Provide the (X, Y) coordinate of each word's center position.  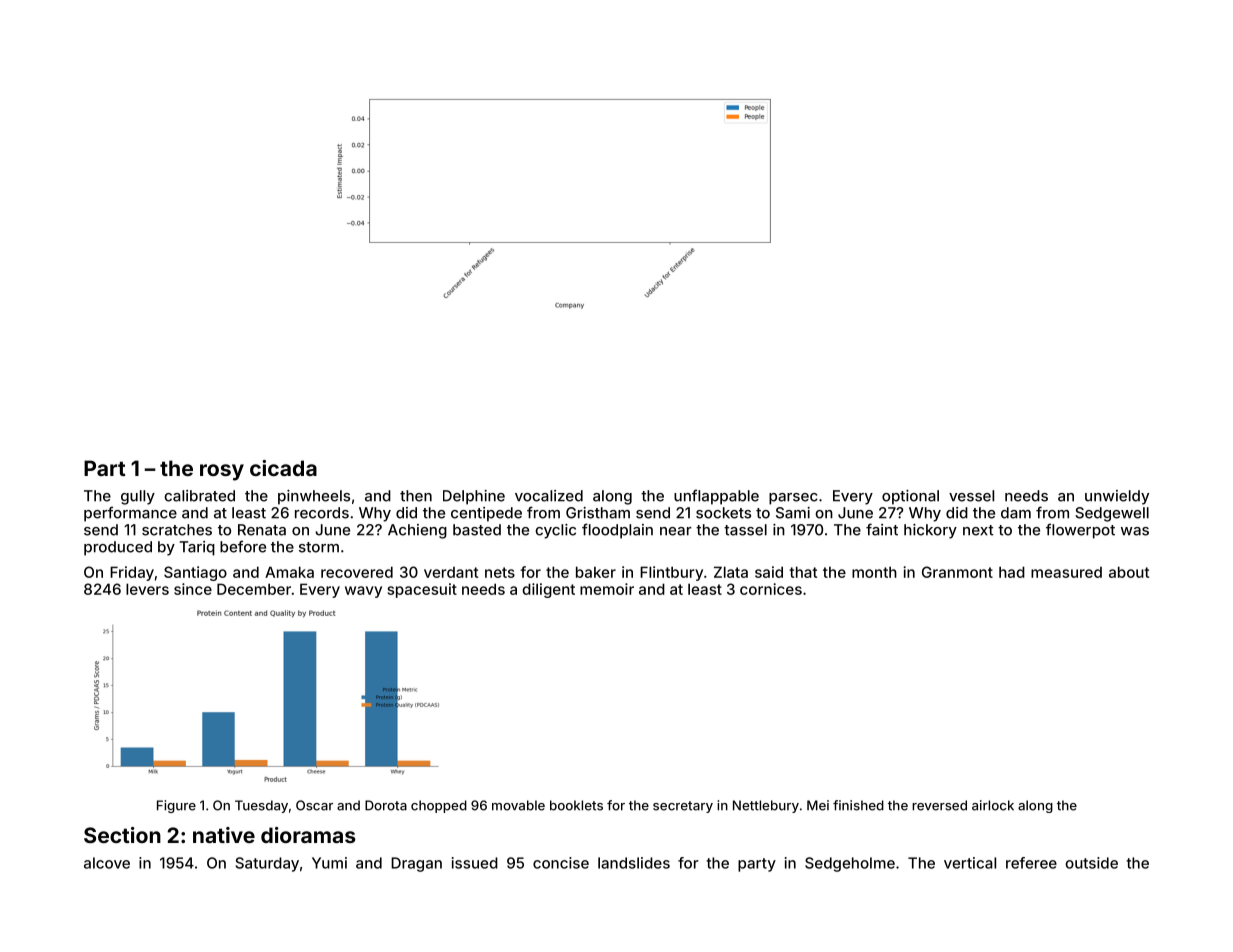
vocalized (549, 496)
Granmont (957, 572)
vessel (971, 496)
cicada (283, 468)
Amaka (289, 572)
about (1129, 572)
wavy (363, 592)
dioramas (308, 835)
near (676, 531)
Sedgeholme (850, 864)
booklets (576, 805)
